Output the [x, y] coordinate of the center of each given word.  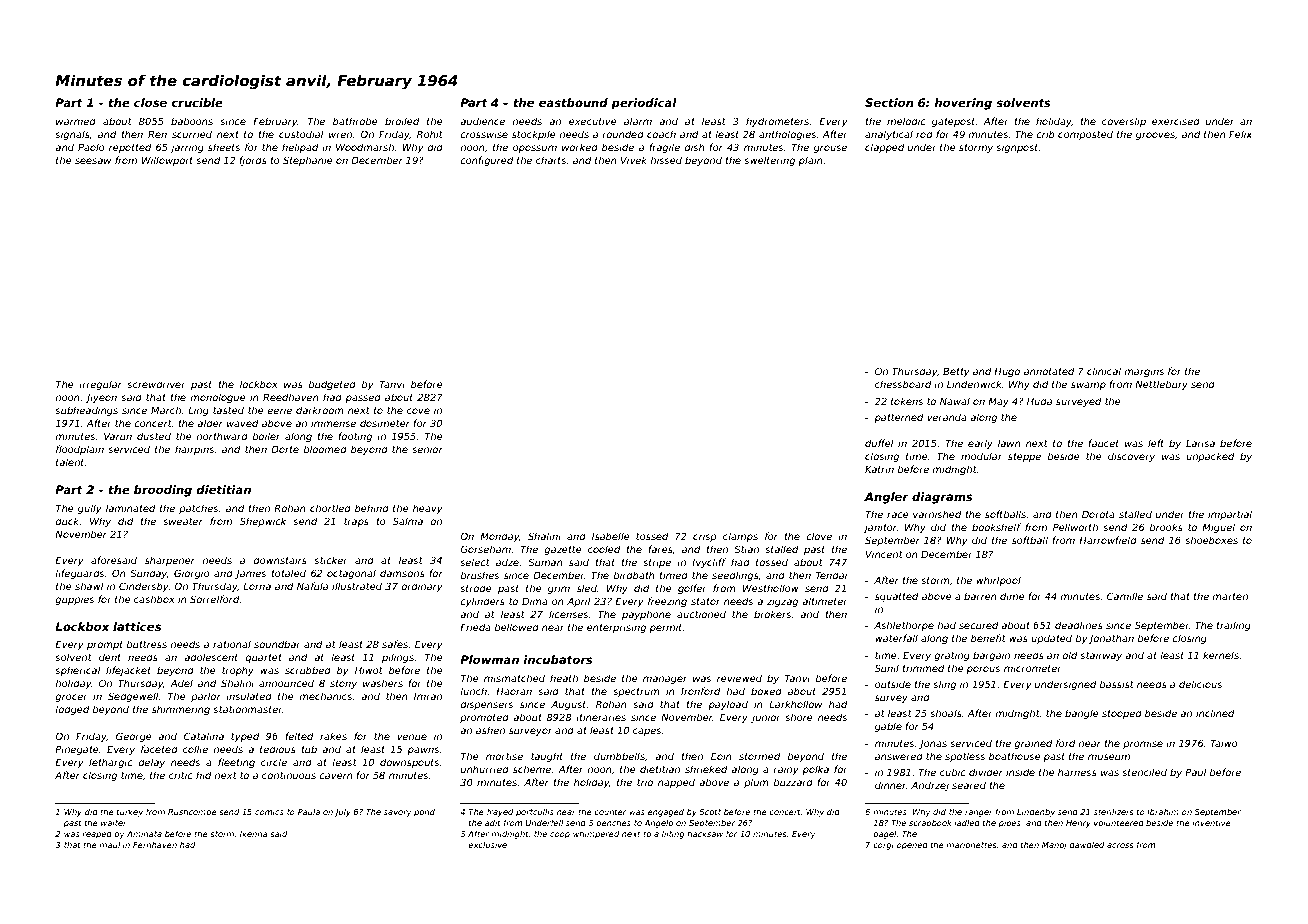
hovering [963, 104]
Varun [118, 436]
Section [889, 102]
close [150, 102]
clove [819, 536]
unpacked [1210, 457]
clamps [740, 537]
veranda [947, 417]
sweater [183, 521]
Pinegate [77, 750]
